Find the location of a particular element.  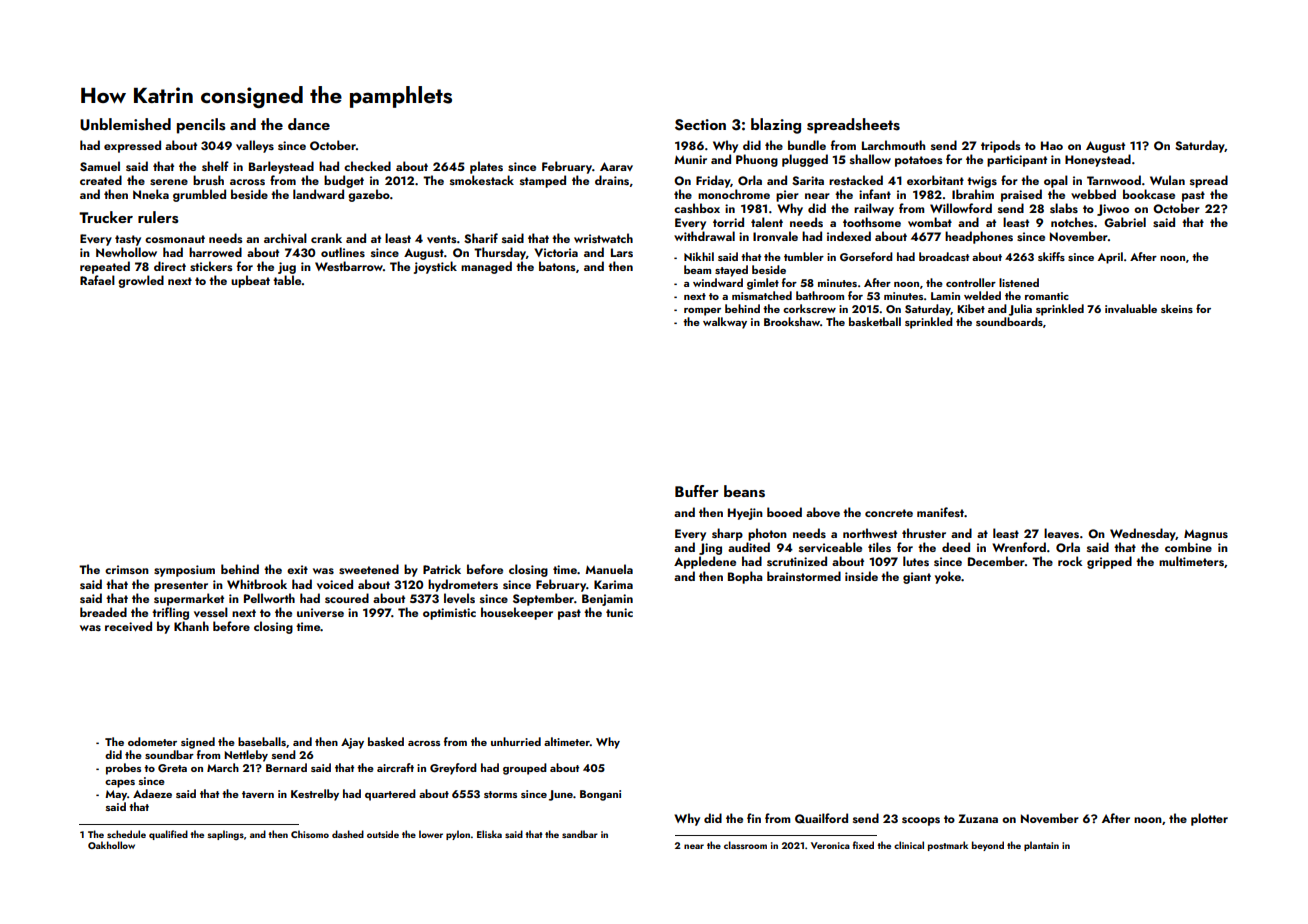

Honeystead is located at coordinates (1098, 160).
